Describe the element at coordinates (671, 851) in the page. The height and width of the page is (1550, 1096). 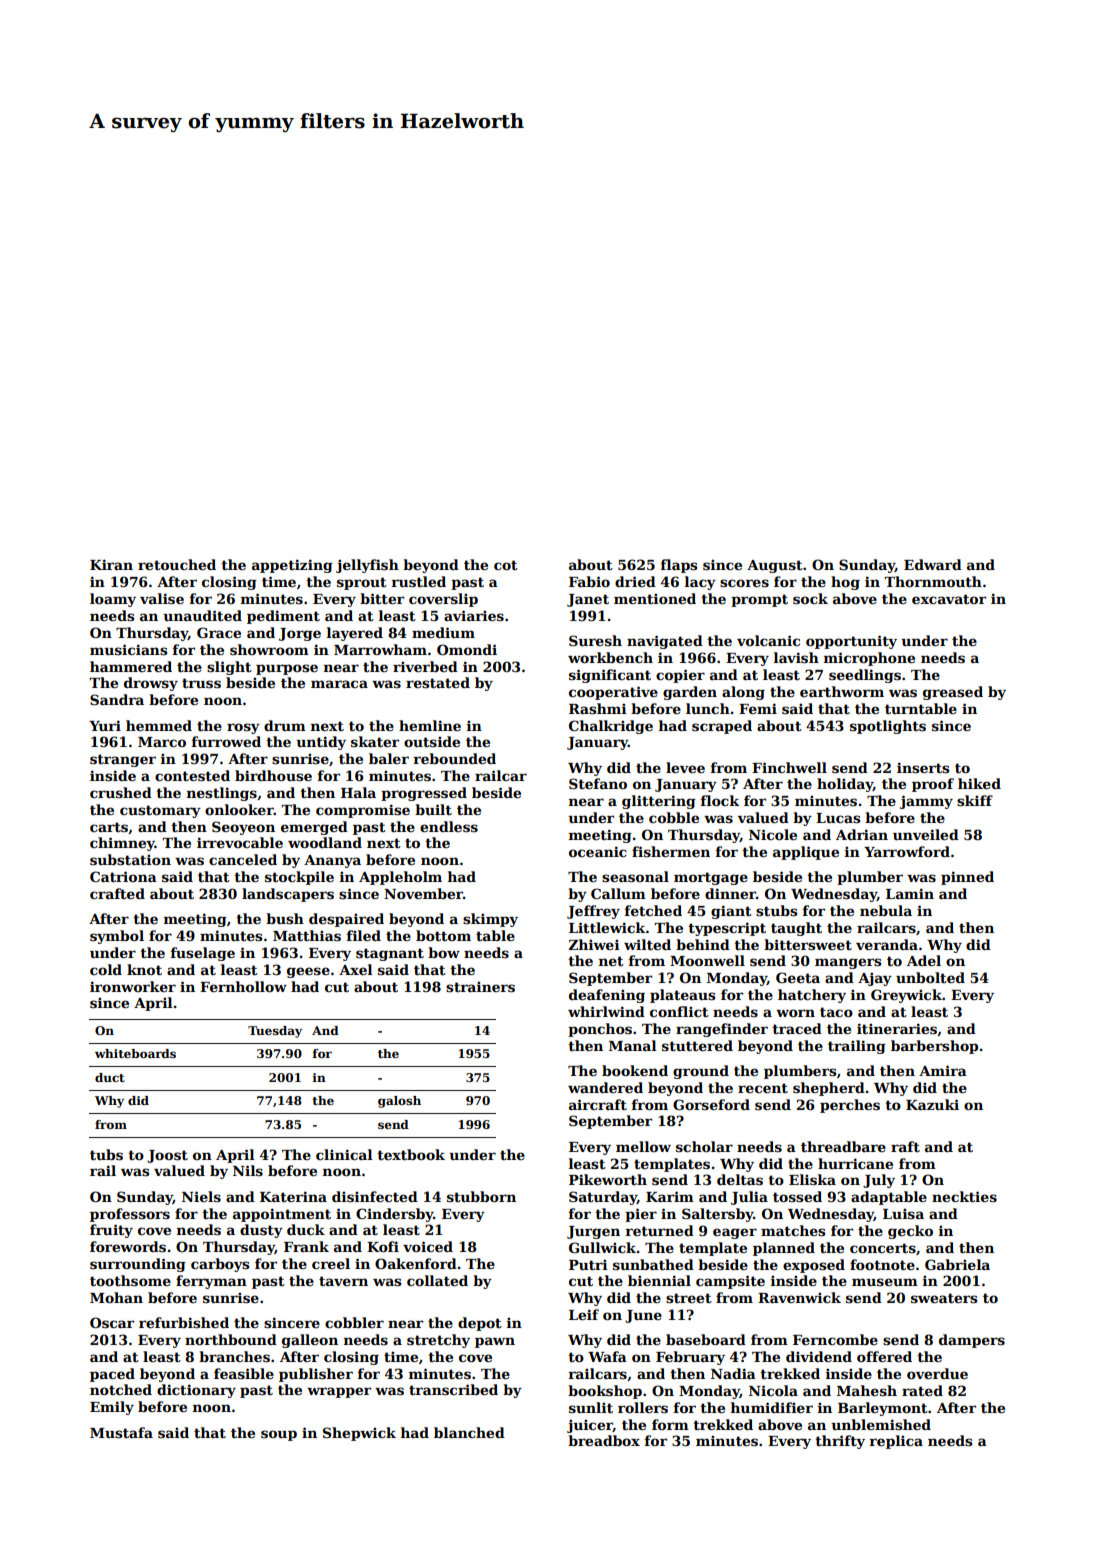
I see `fishermen` at that location.
